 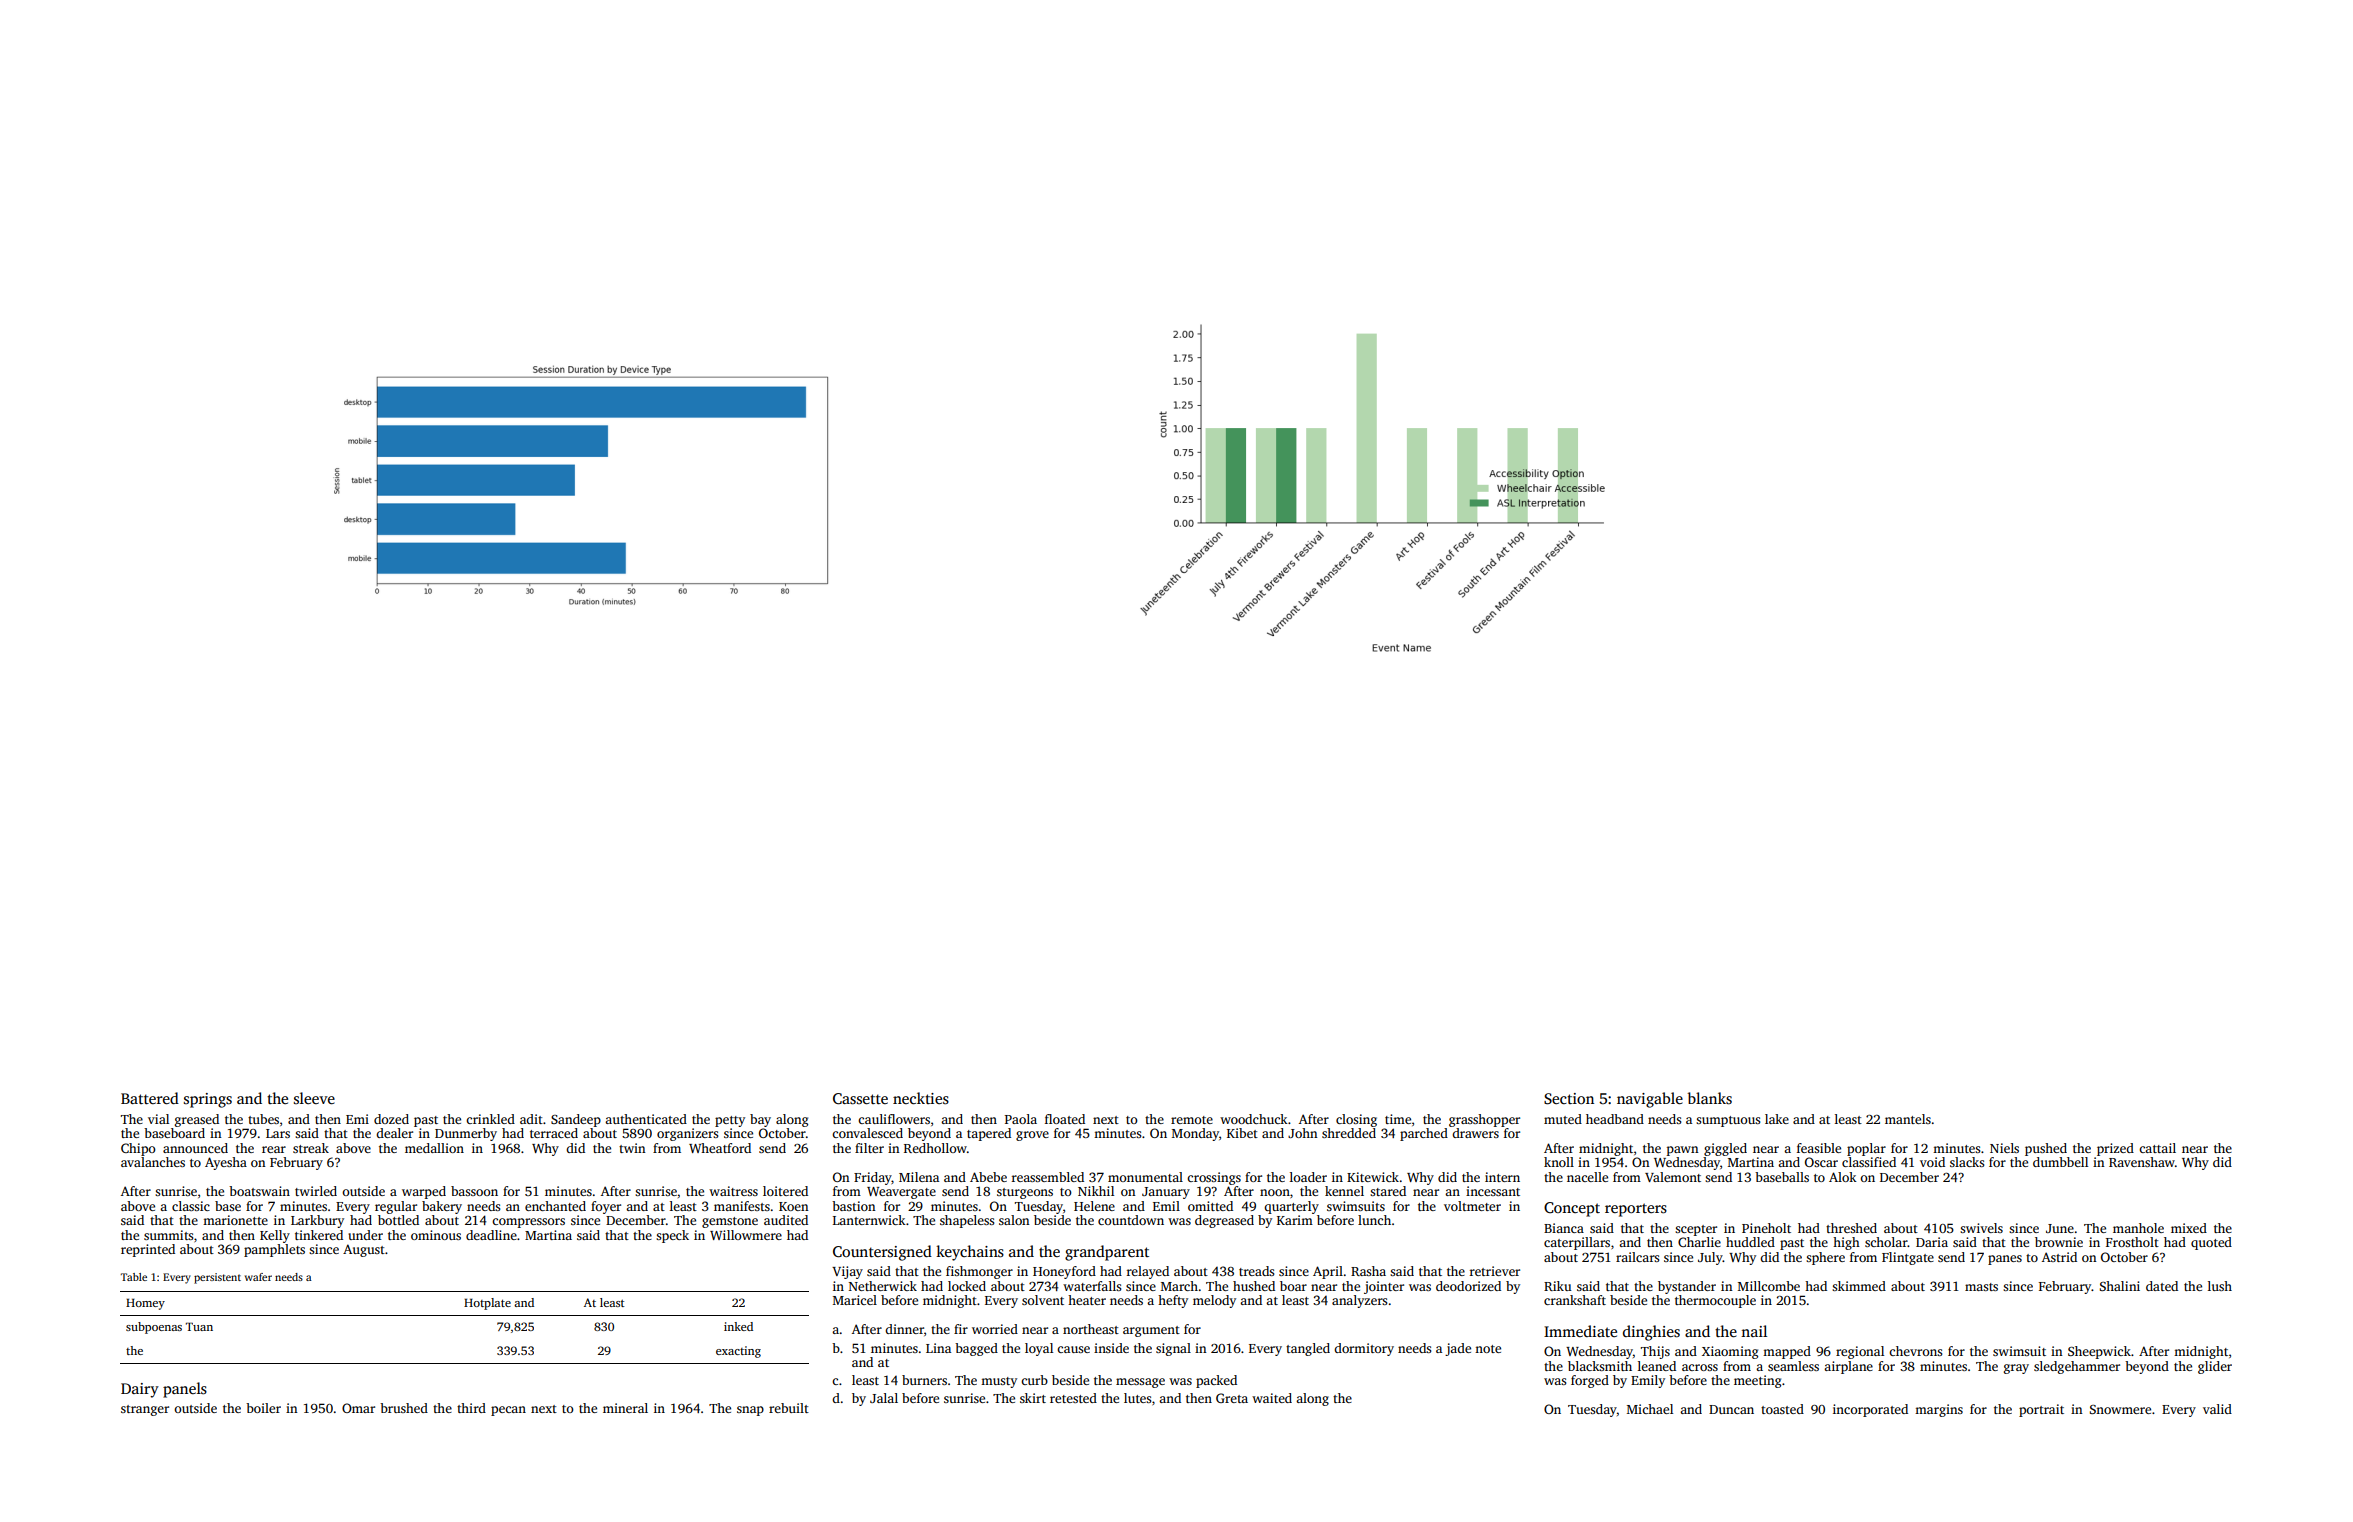 What do you see at coordinates (2189, 1228) in the screenshot?
I see `mixed` at bounding box center [2189, 1228].
